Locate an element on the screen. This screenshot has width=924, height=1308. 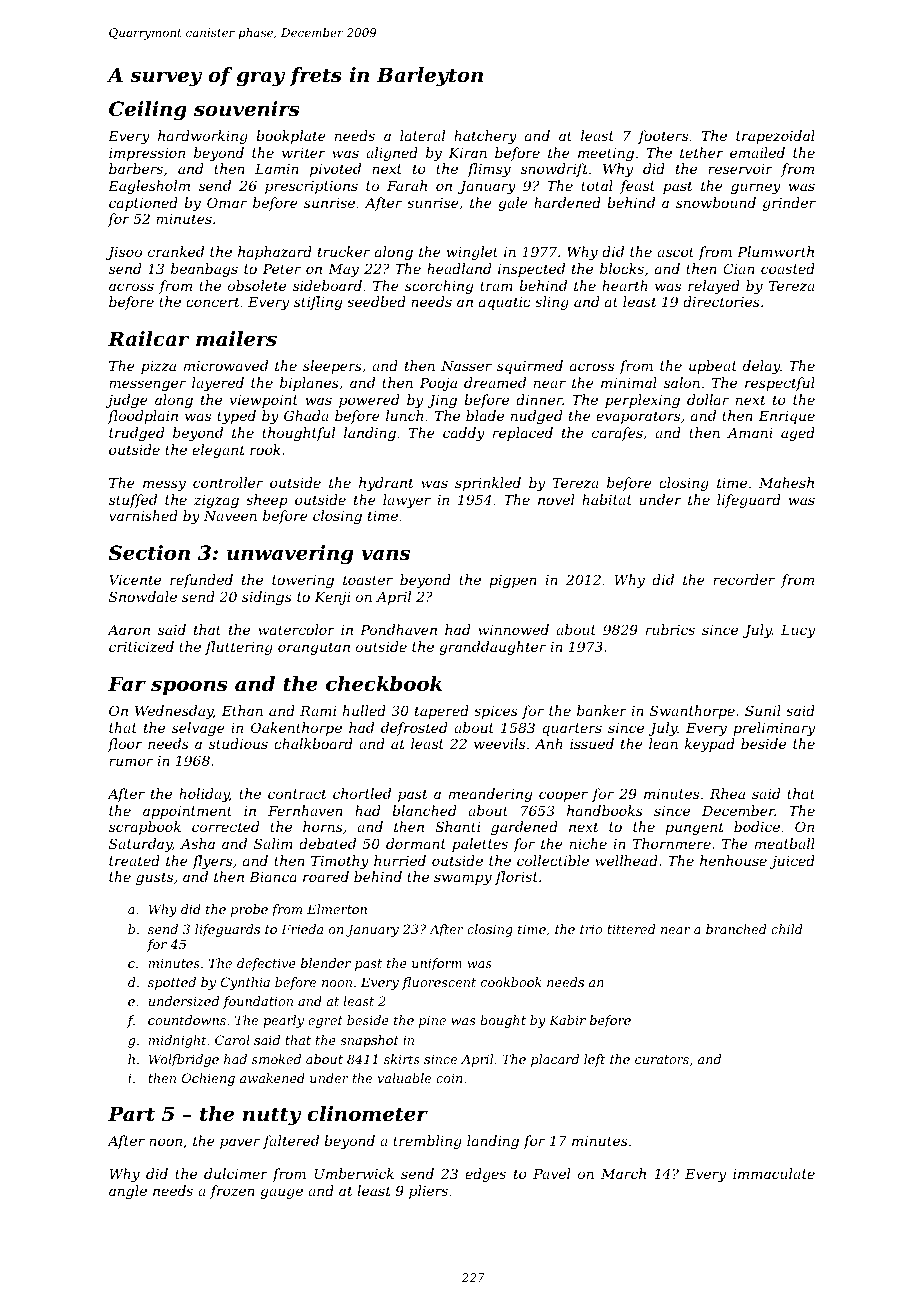
hatchery is located at coordinates (485, 137).
